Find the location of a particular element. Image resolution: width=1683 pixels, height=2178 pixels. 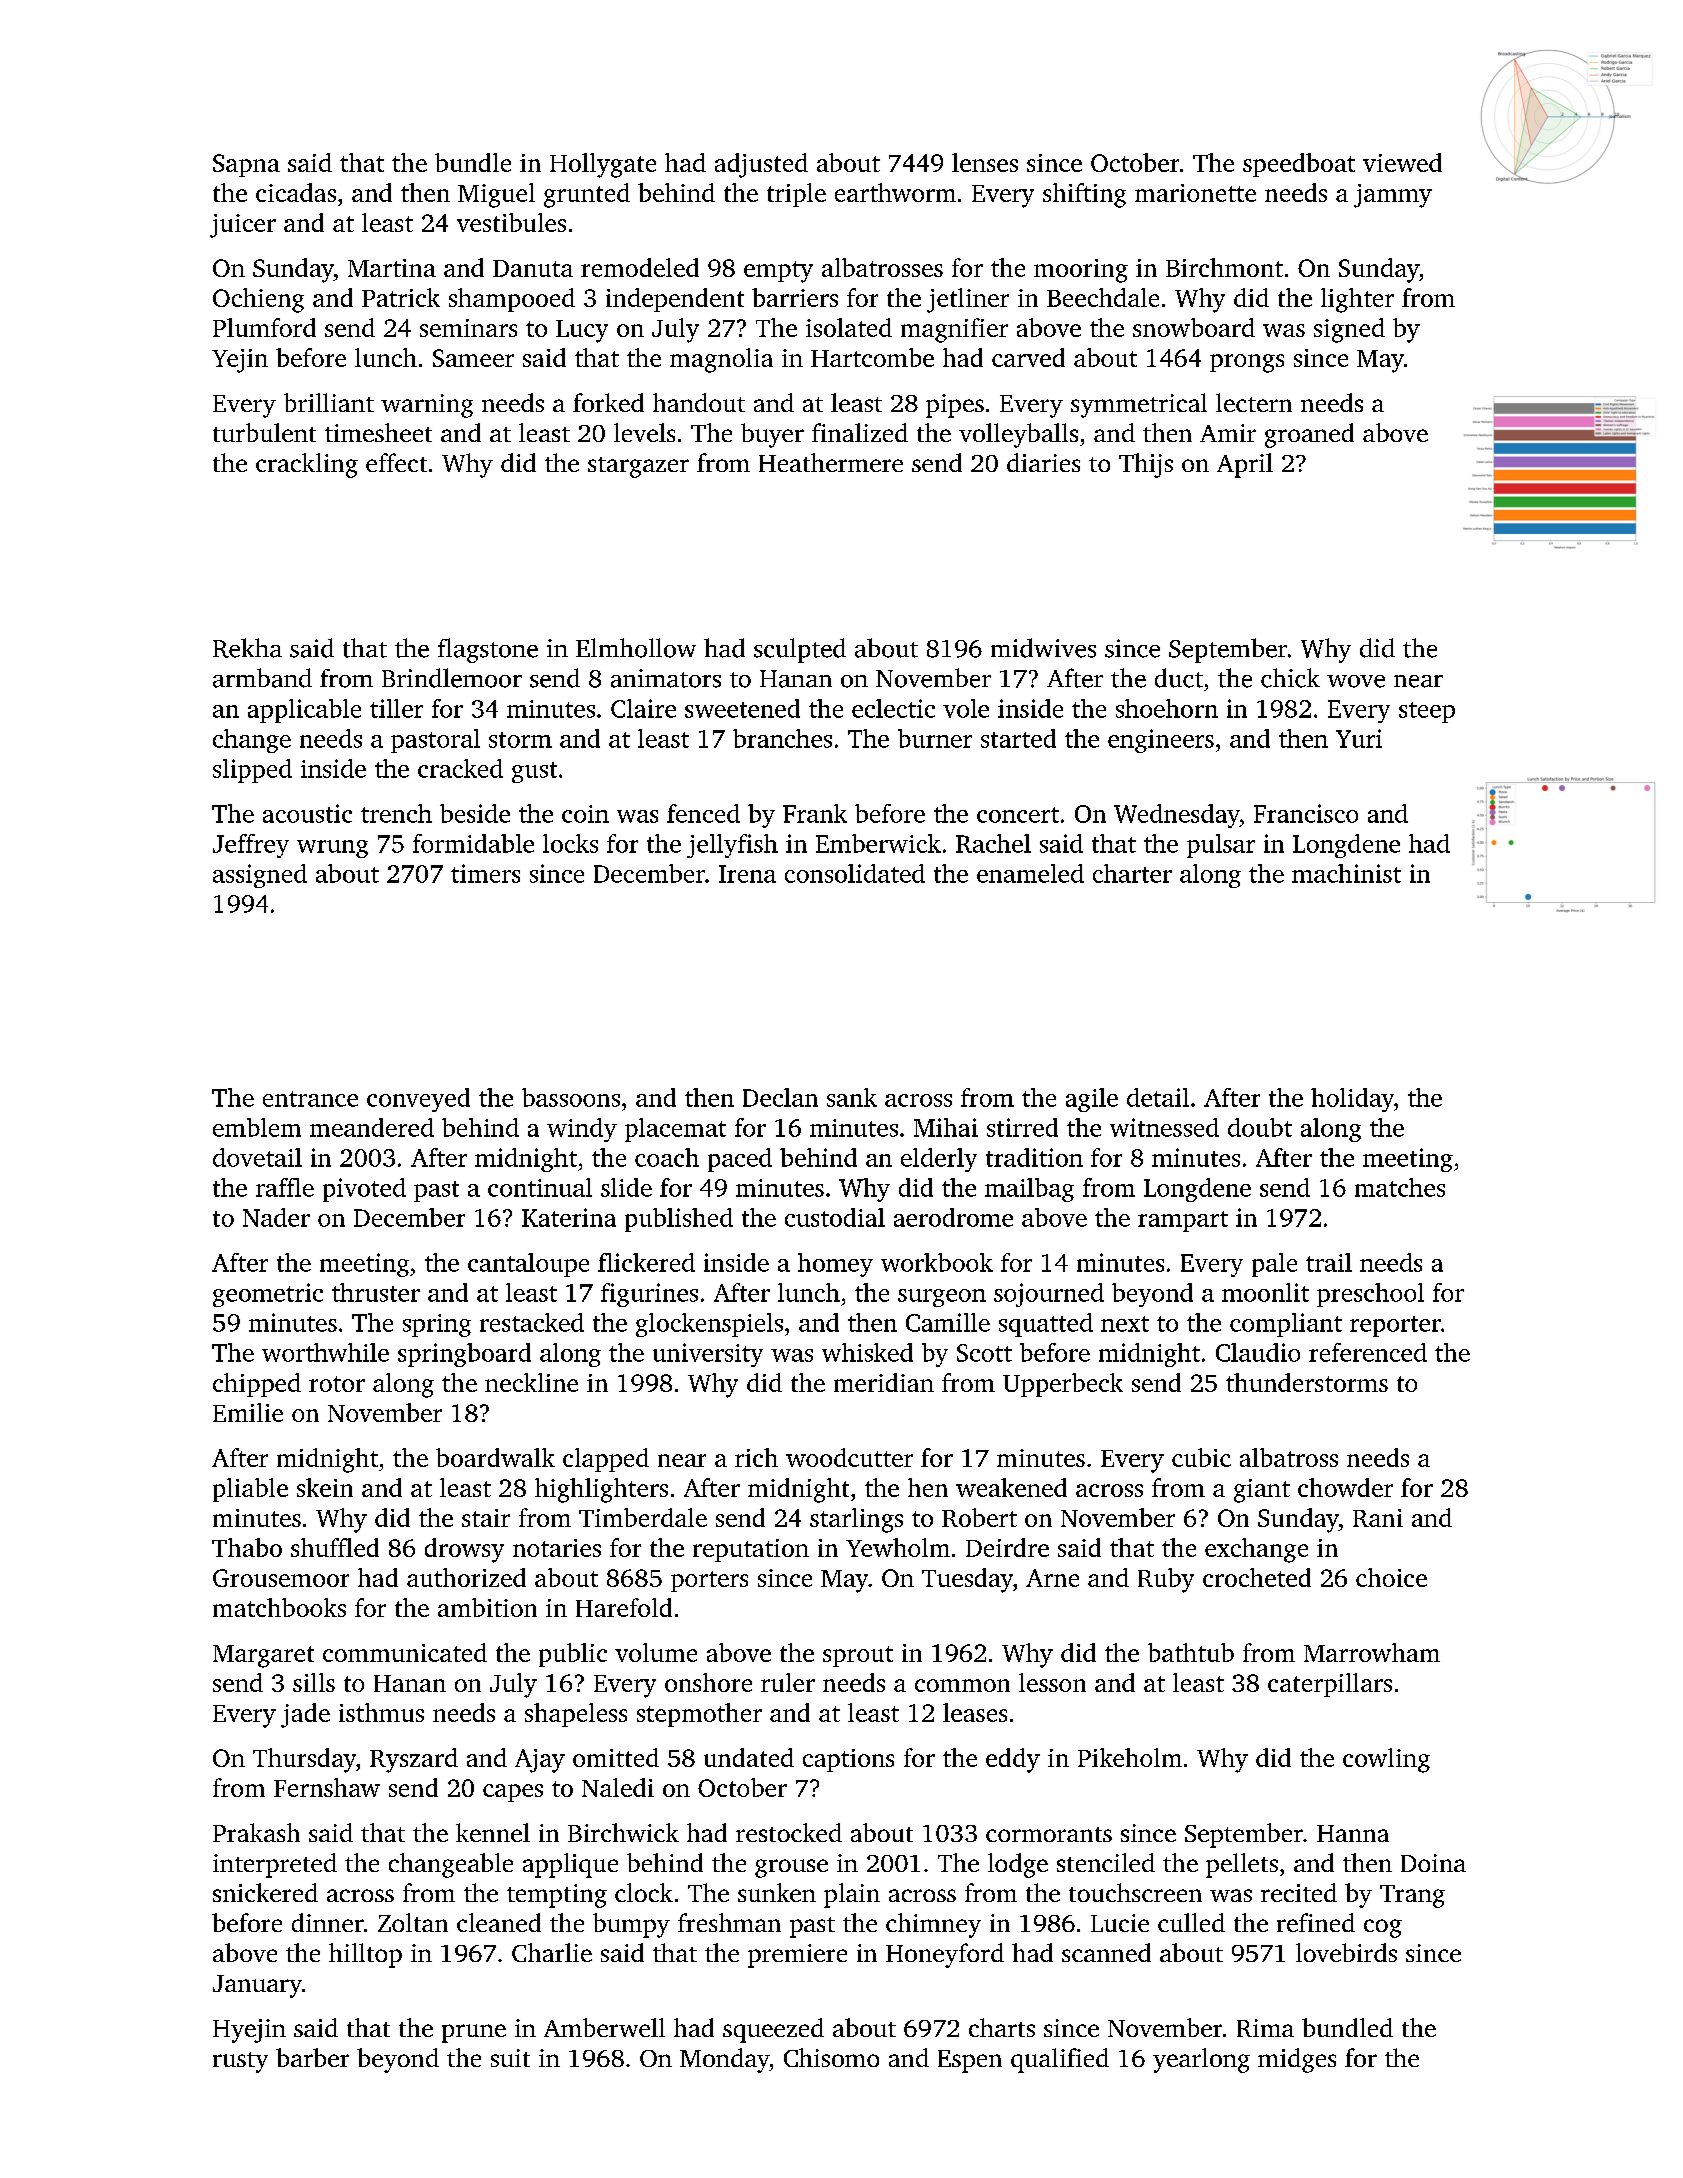

Jeffrey is located at coordinates (251, 846).
